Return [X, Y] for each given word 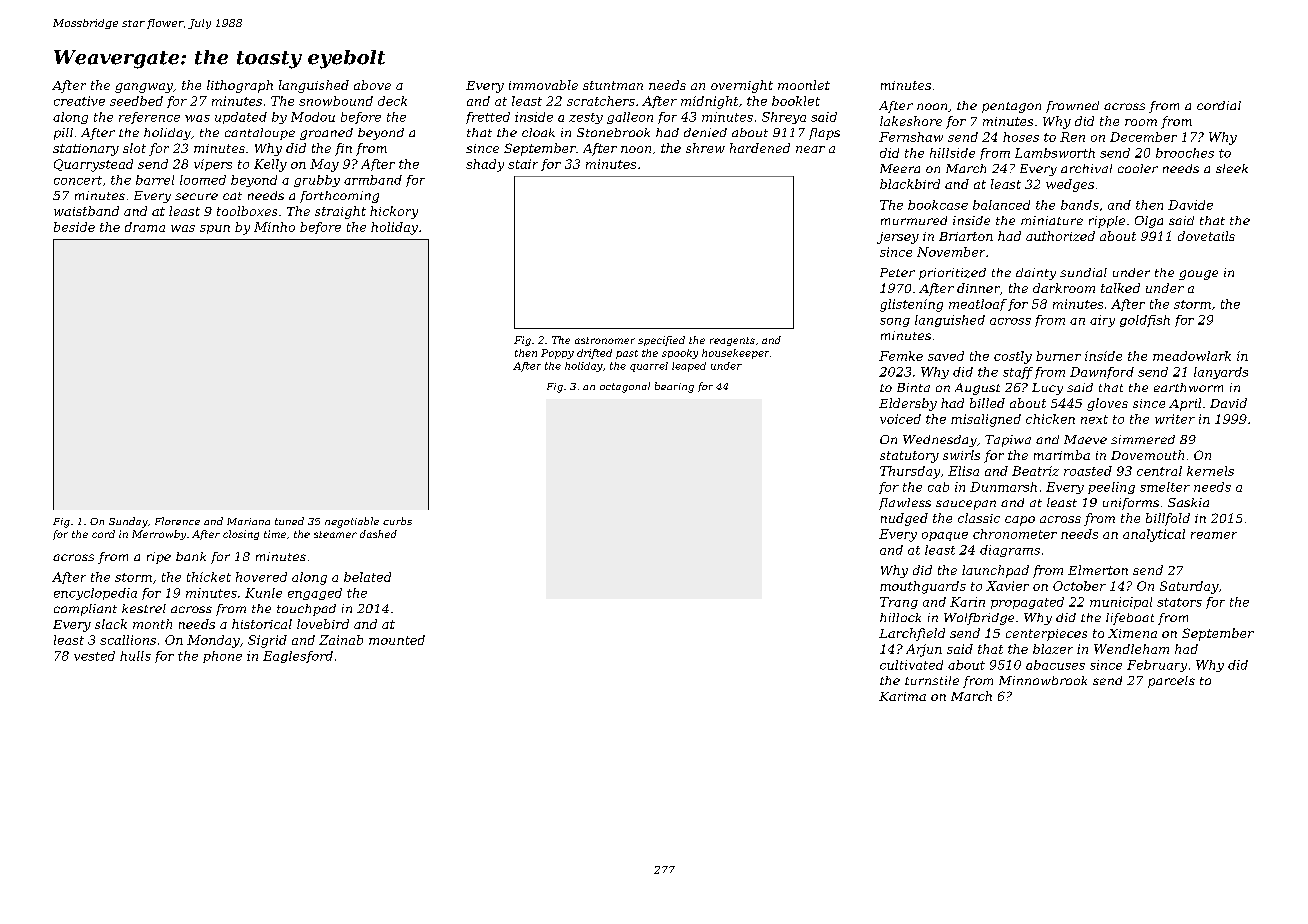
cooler [1138, 168]
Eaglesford [298, 657]
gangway [144, 88]
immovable [543, 85]
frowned [1072, 107]
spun [215, 229]
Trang [899, 603]
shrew [705, 148]
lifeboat [1130, 619]
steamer [335, 534]
